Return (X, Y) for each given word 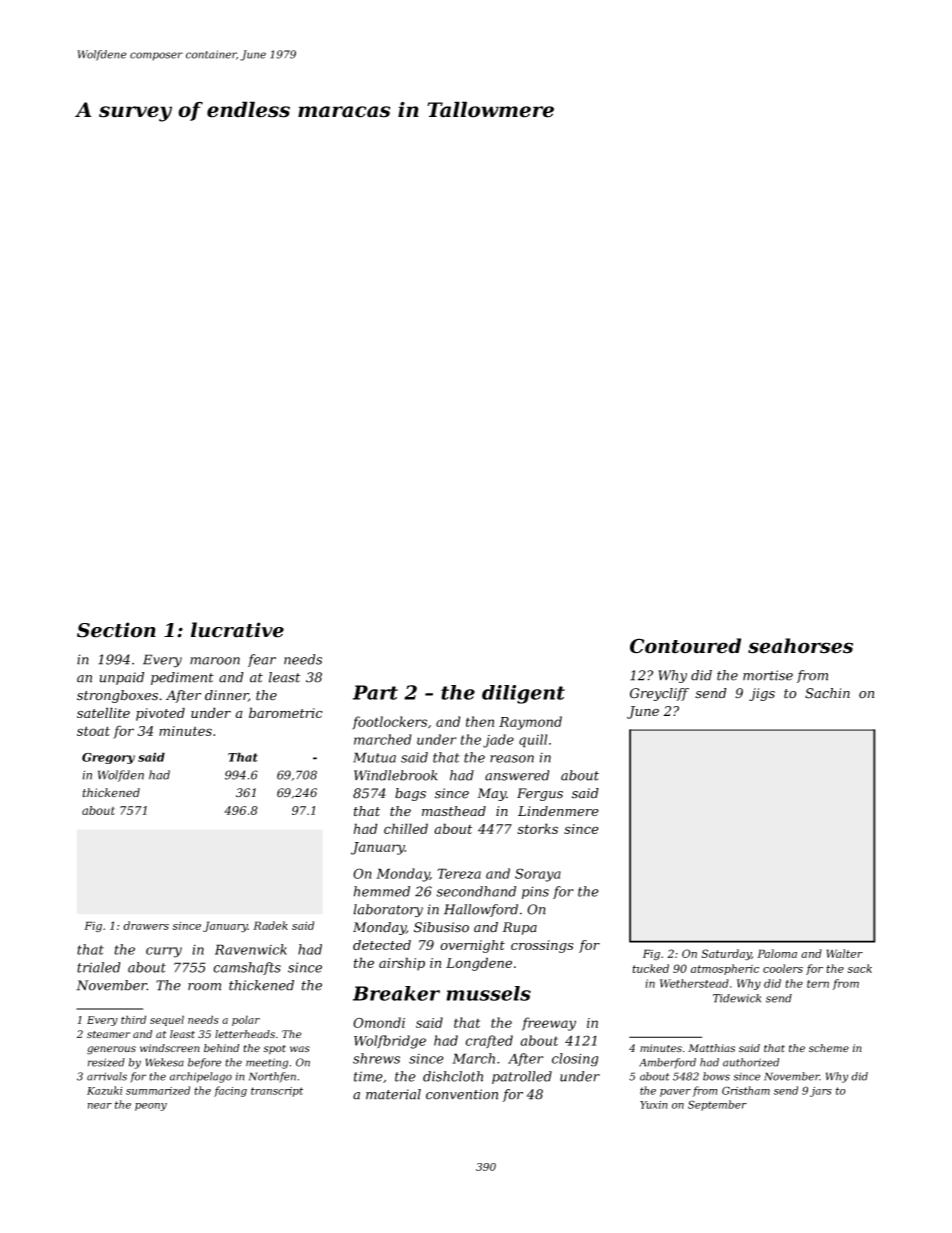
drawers (146, 925)
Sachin (827, 693)
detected (382, 945)
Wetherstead (694, 983)
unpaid (122, 678)
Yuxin (654, 1105)
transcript (277, 1092)
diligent (523, 694)
